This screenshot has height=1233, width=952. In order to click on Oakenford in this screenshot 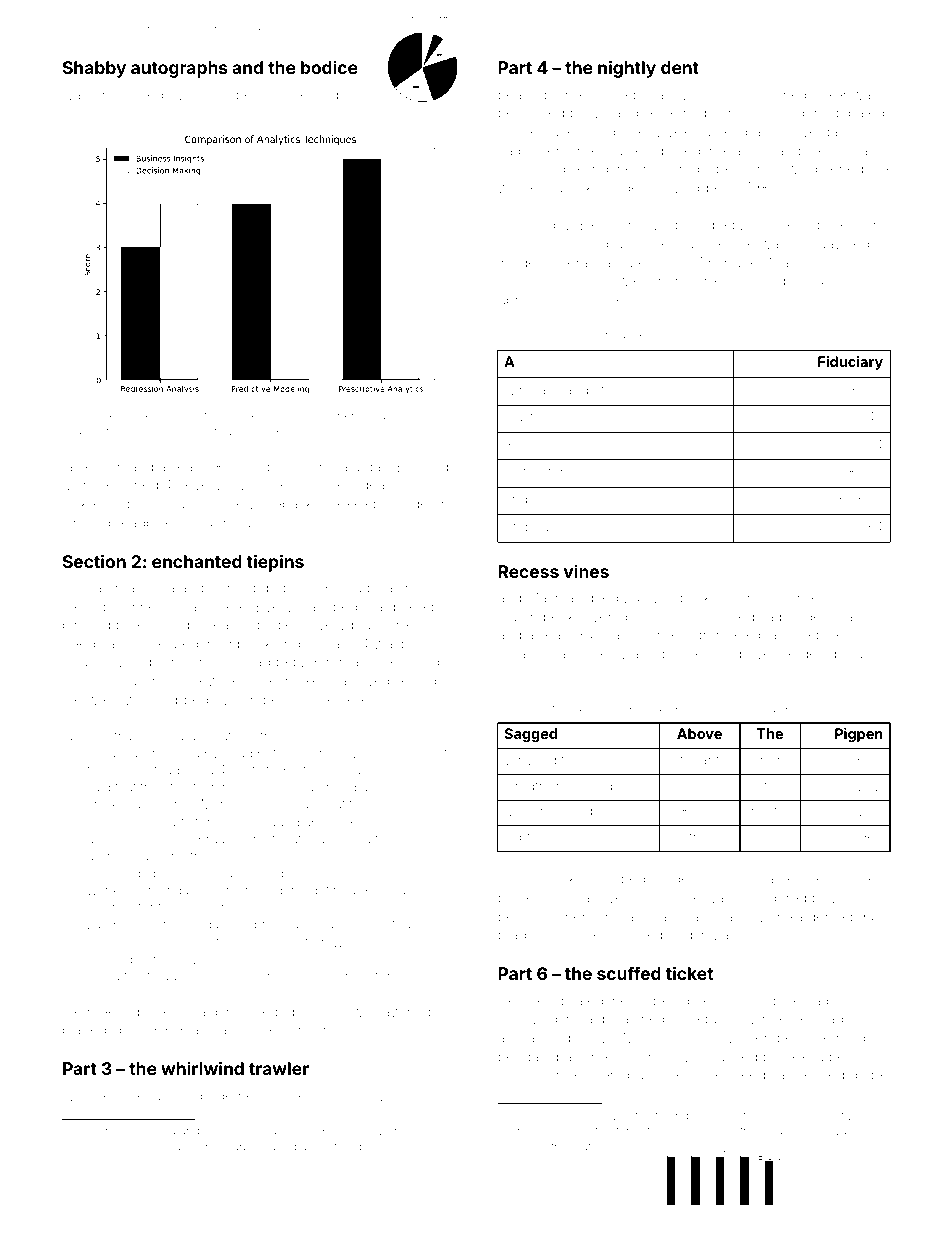, I will do `click(96, 503)`.
